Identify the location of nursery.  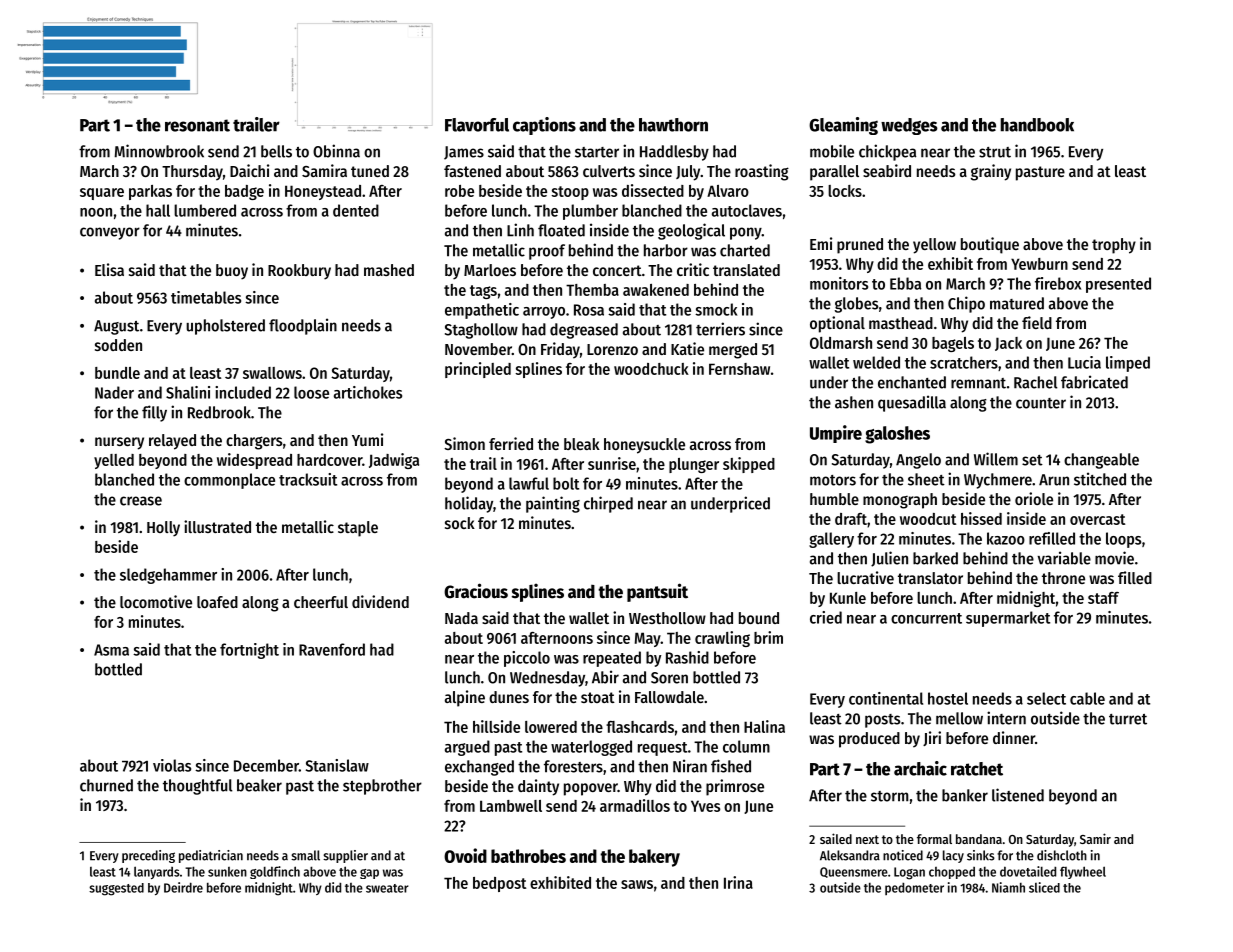
(119, 443).
